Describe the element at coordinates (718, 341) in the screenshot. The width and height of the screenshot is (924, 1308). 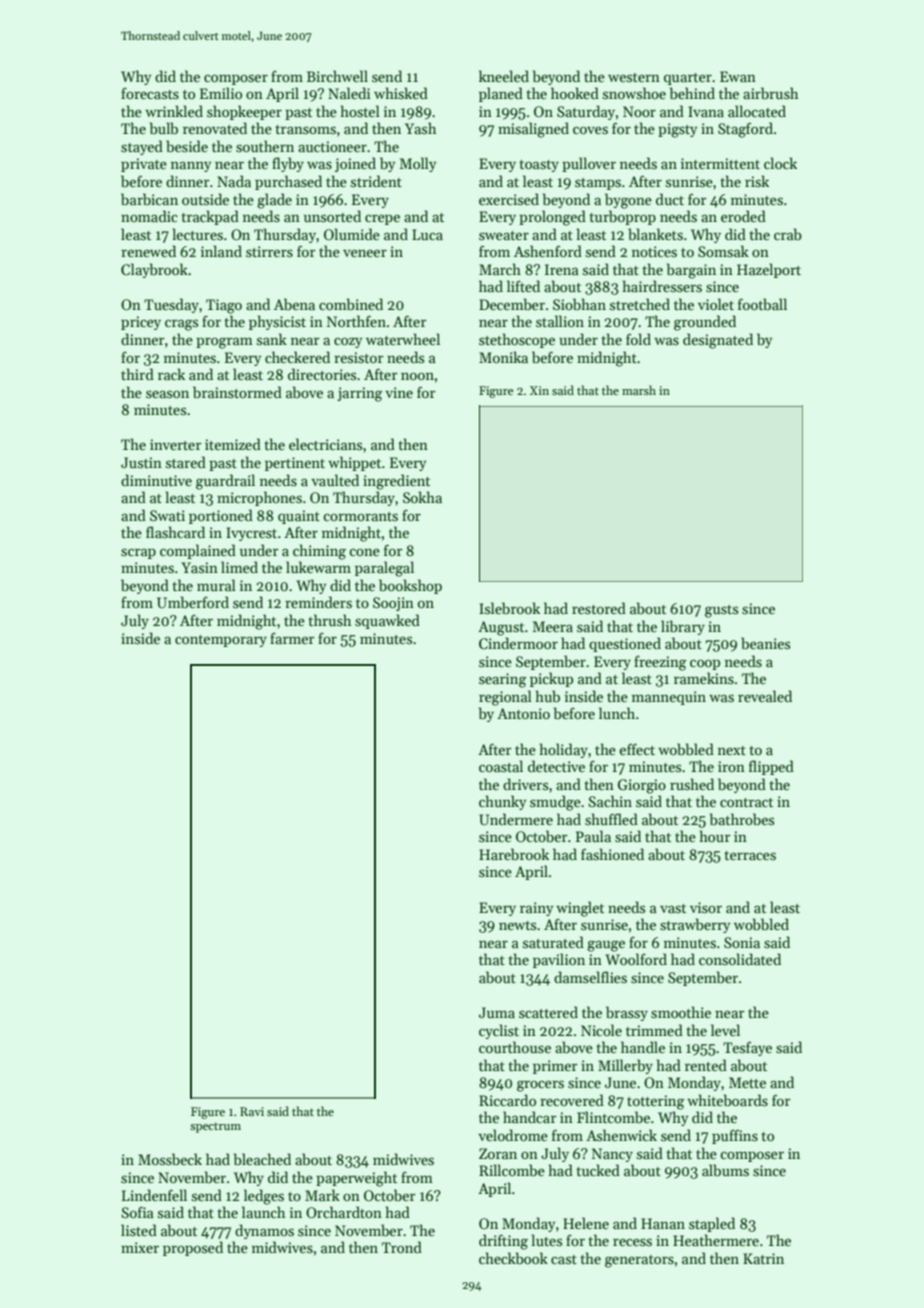
I see `designated` at that location.
